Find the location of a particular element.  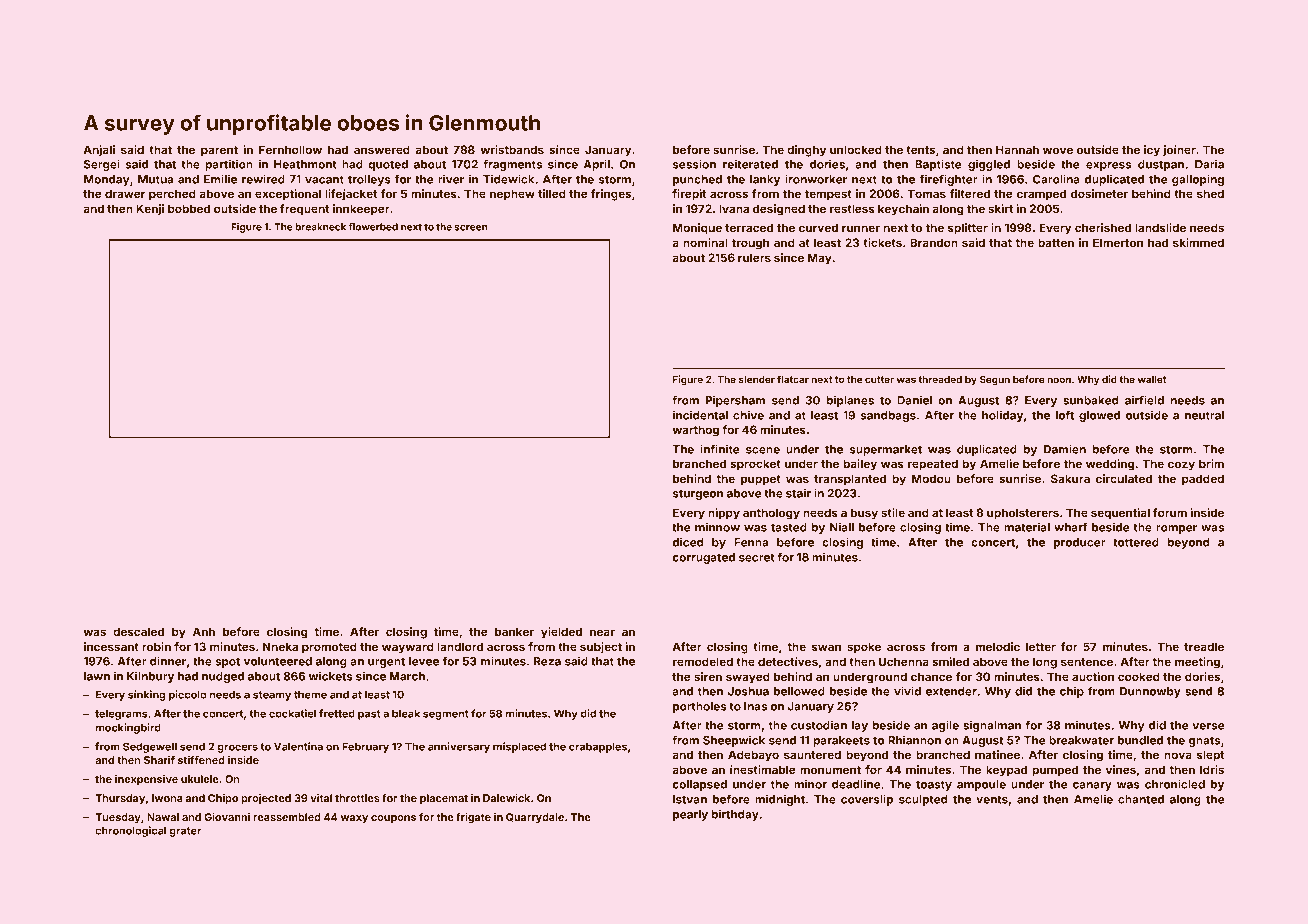

reassembled is located at coordinates (287, 817).
